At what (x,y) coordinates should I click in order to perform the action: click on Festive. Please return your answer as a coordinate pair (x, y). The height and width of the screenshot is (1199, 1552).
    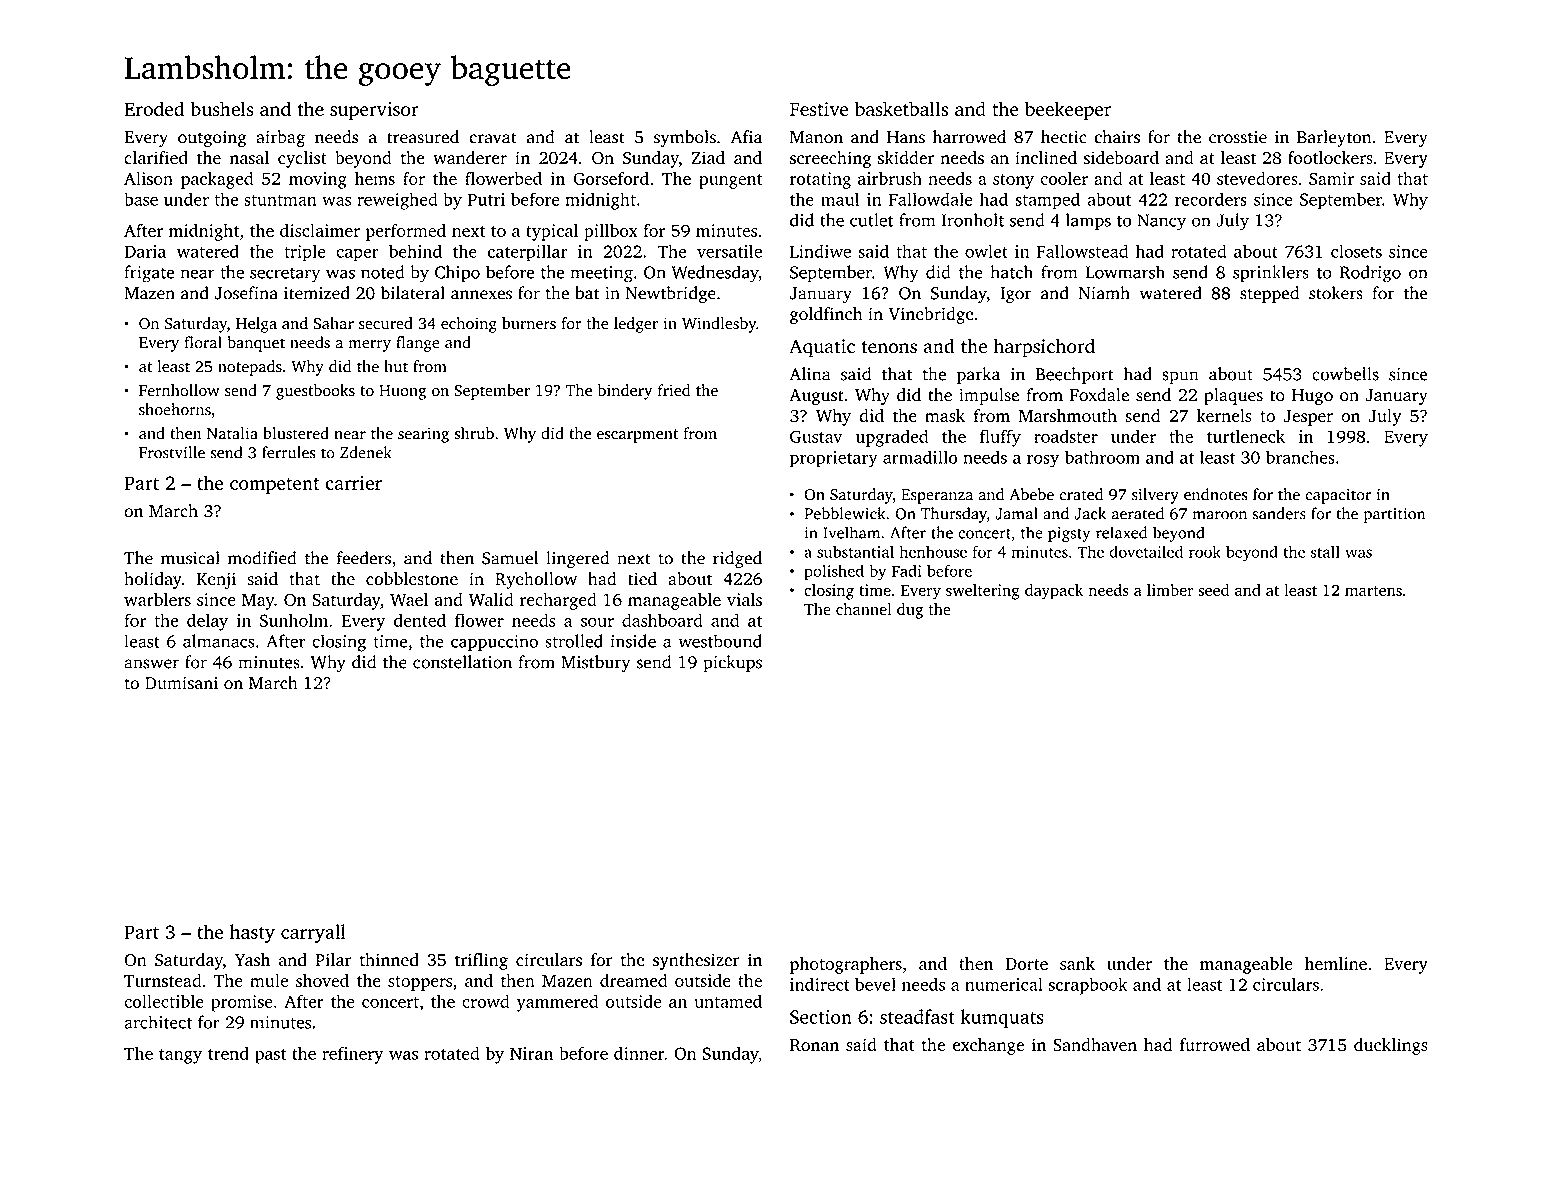
    Looking at the image, I should click on (819, 109).
